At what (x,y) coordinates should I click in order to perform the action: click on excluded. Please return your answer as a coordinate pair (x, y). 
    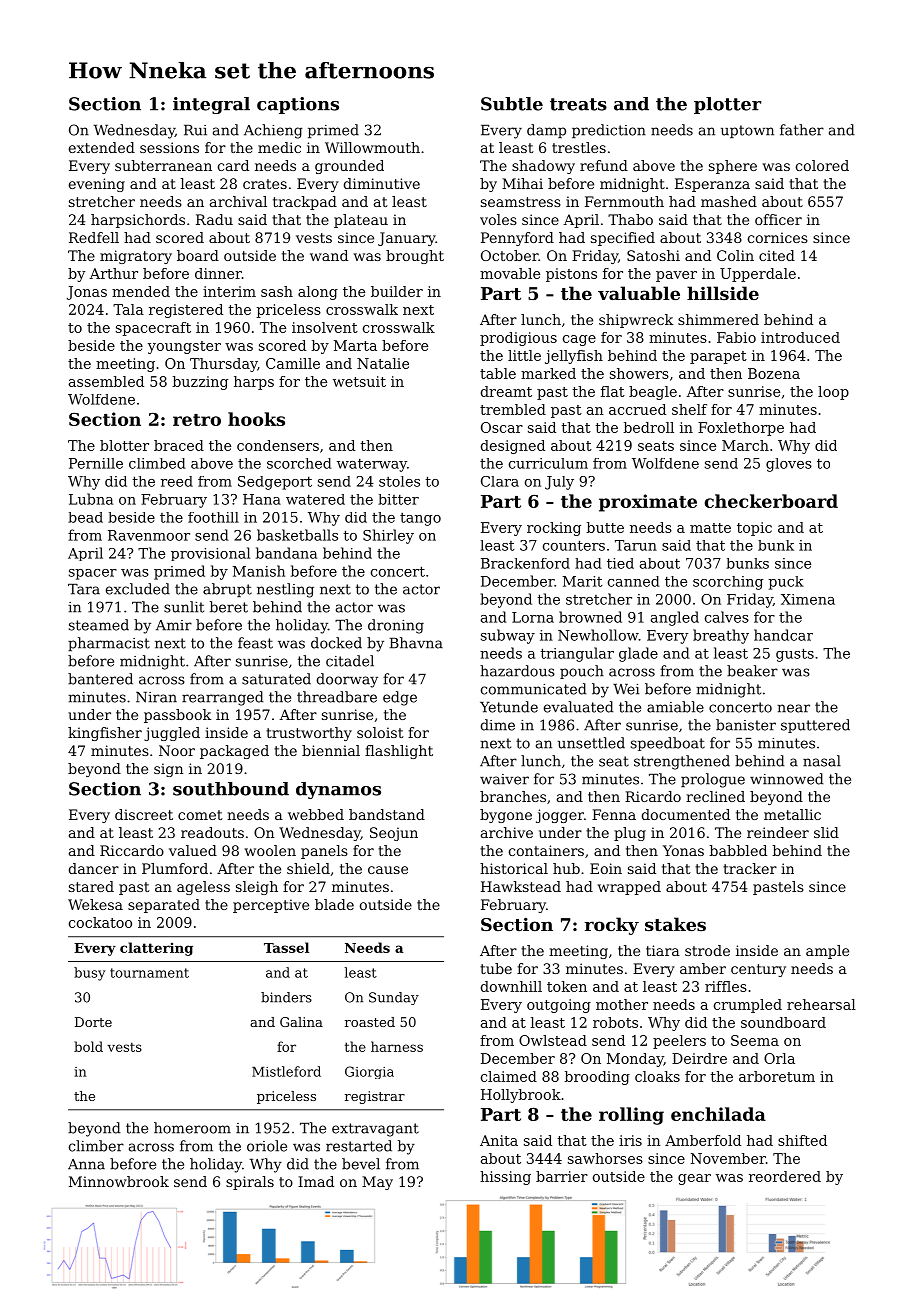
    Looking at the image, I should click on (138, 589).
